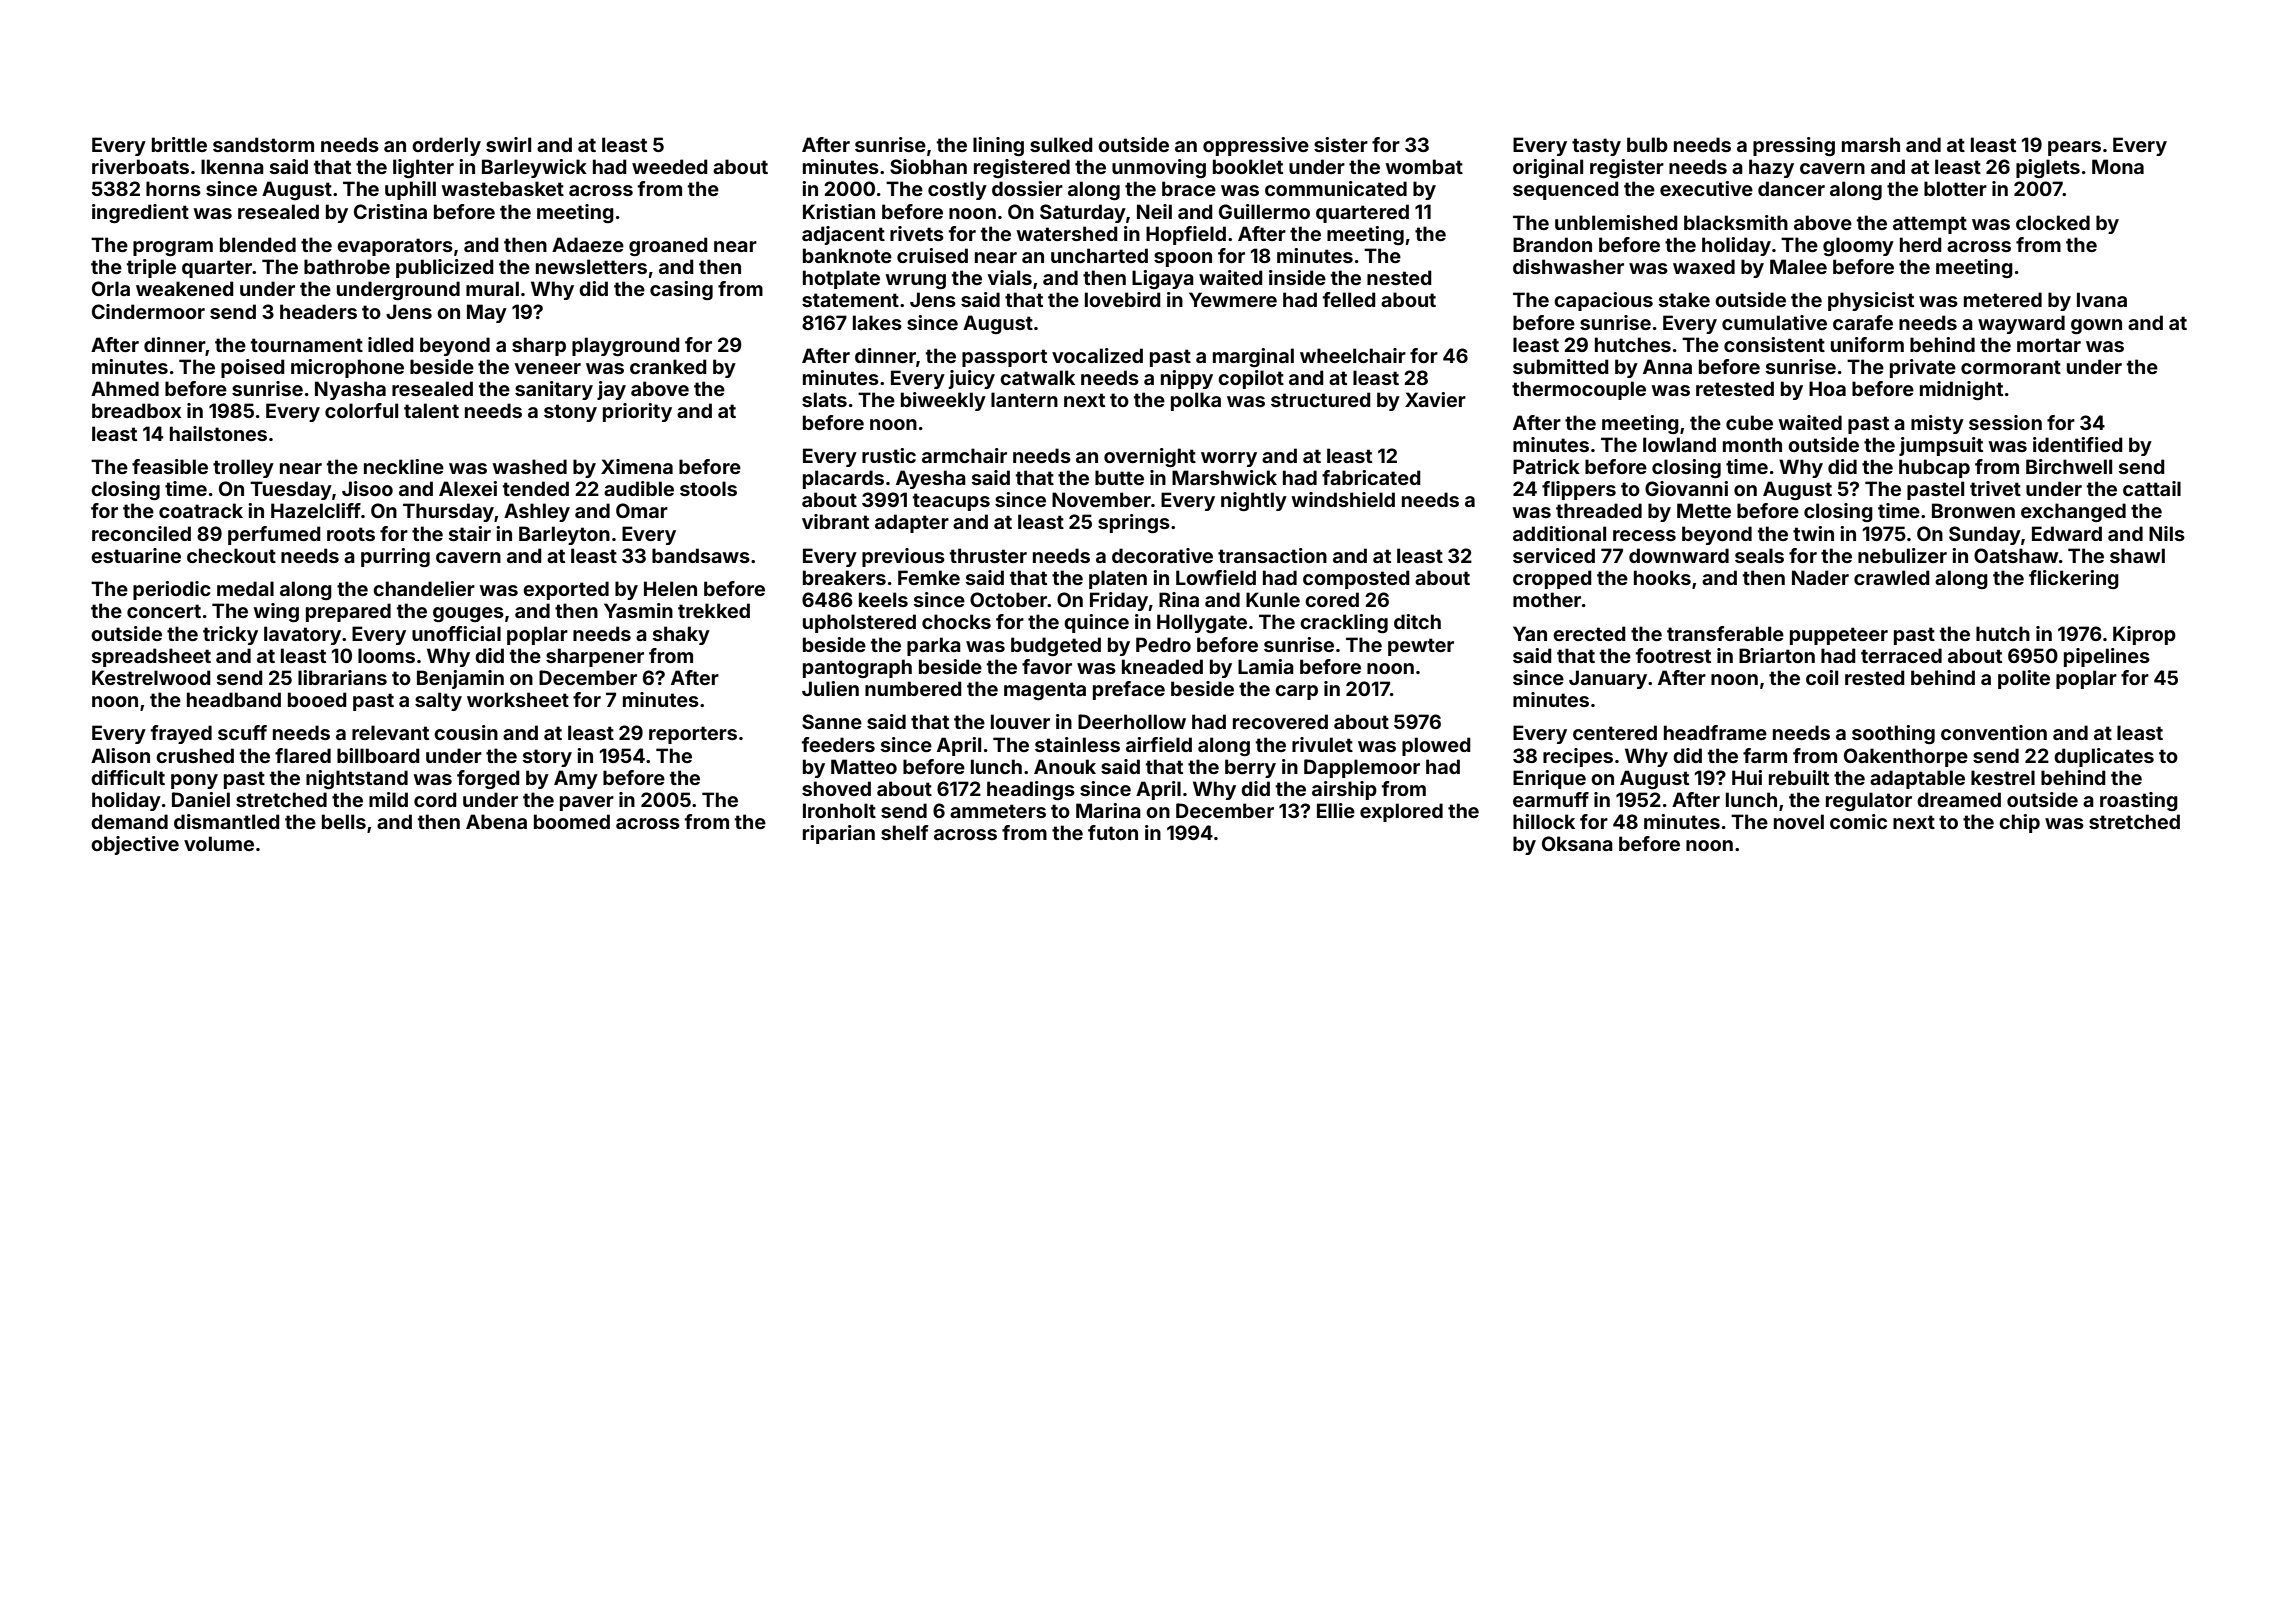 Image resolution: width=2282 pixels, height=1614 pixels. What do you see at coordinates (2104, 757) in the document?
I see `duplicates` at bounding box center [2104, 757].
